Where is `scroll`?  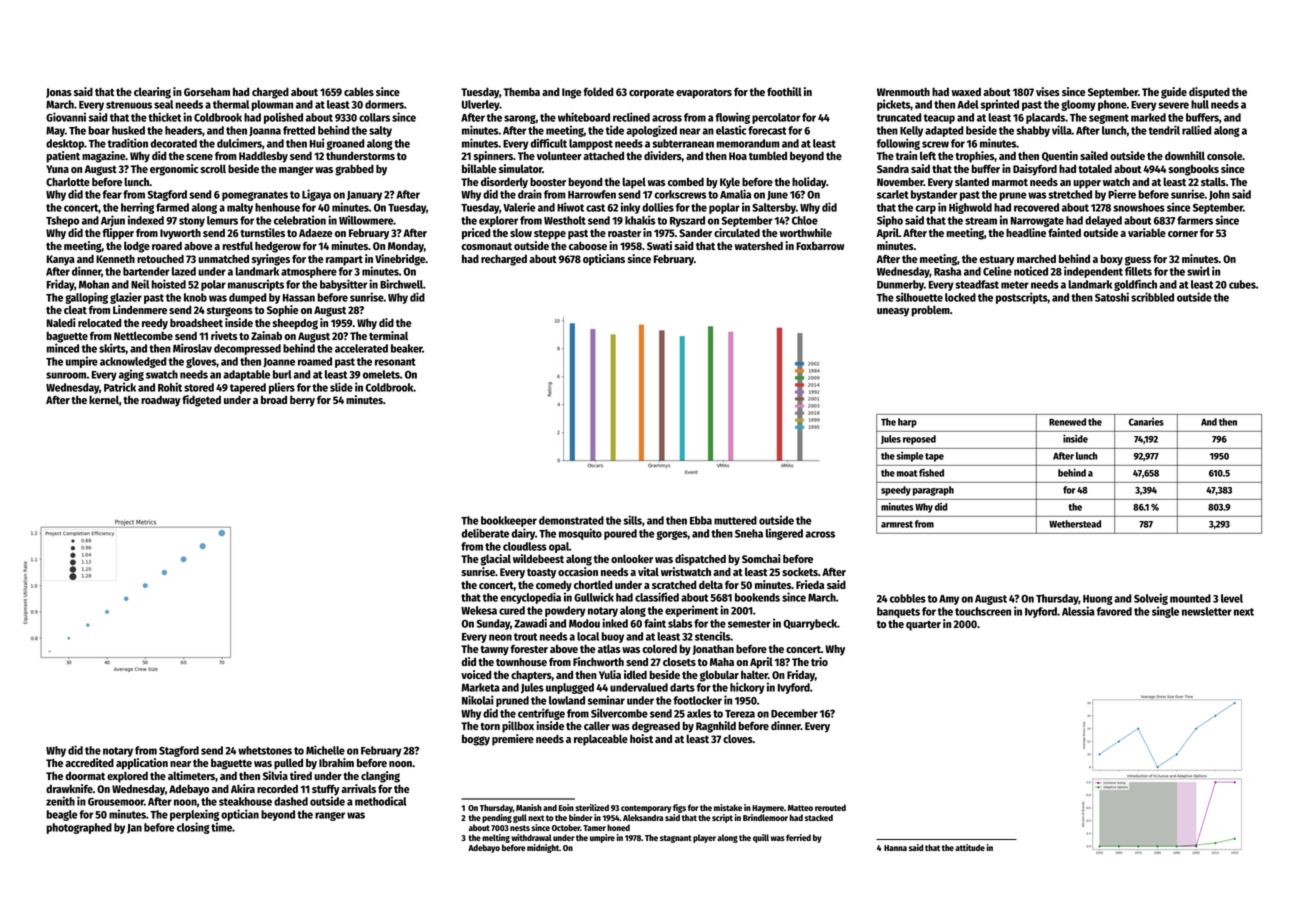 scroll is located at coordinates (213, 168).
